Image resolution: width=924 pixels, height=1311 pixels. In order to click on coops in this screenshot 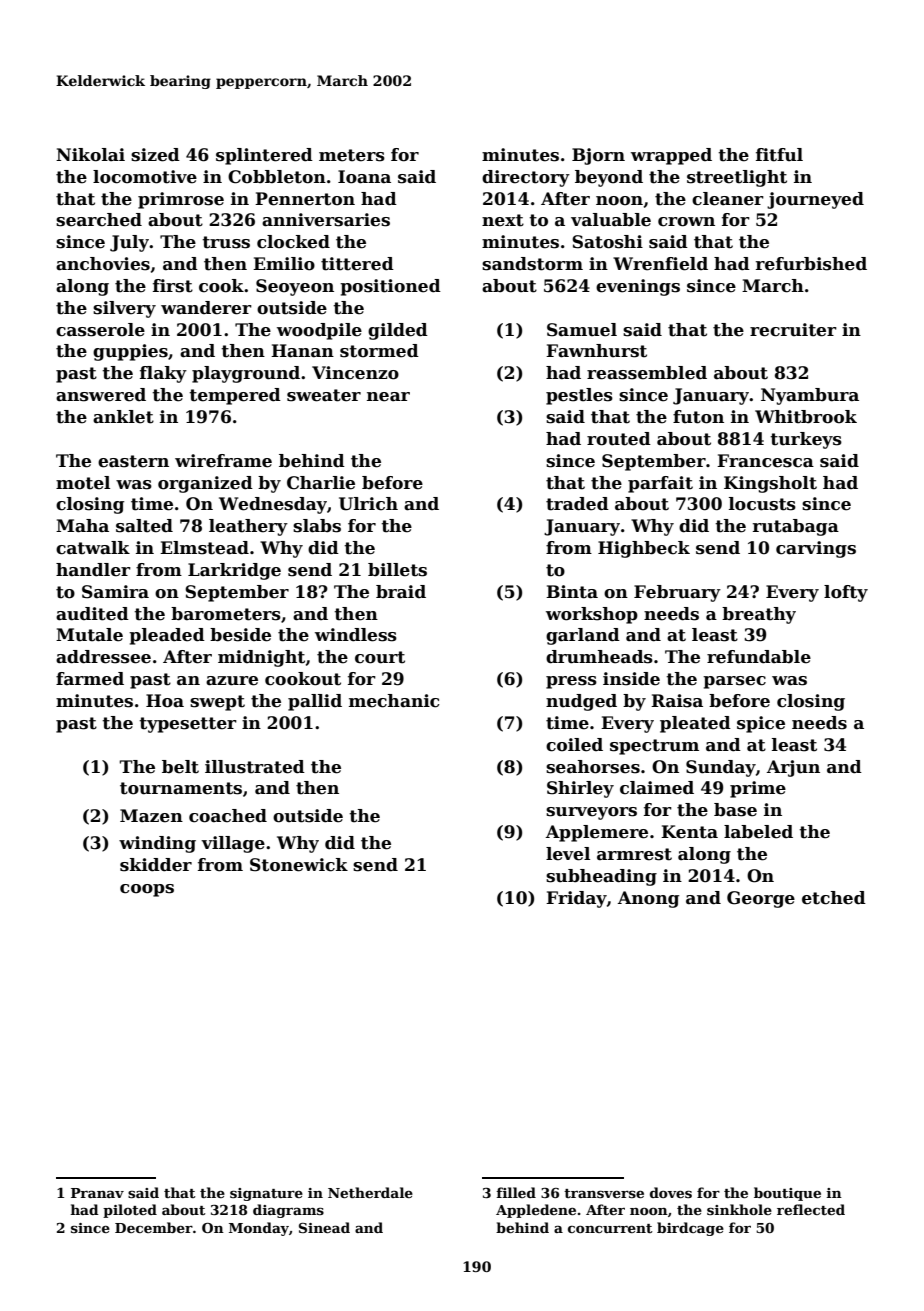, I will do `click(147, 890)`.
